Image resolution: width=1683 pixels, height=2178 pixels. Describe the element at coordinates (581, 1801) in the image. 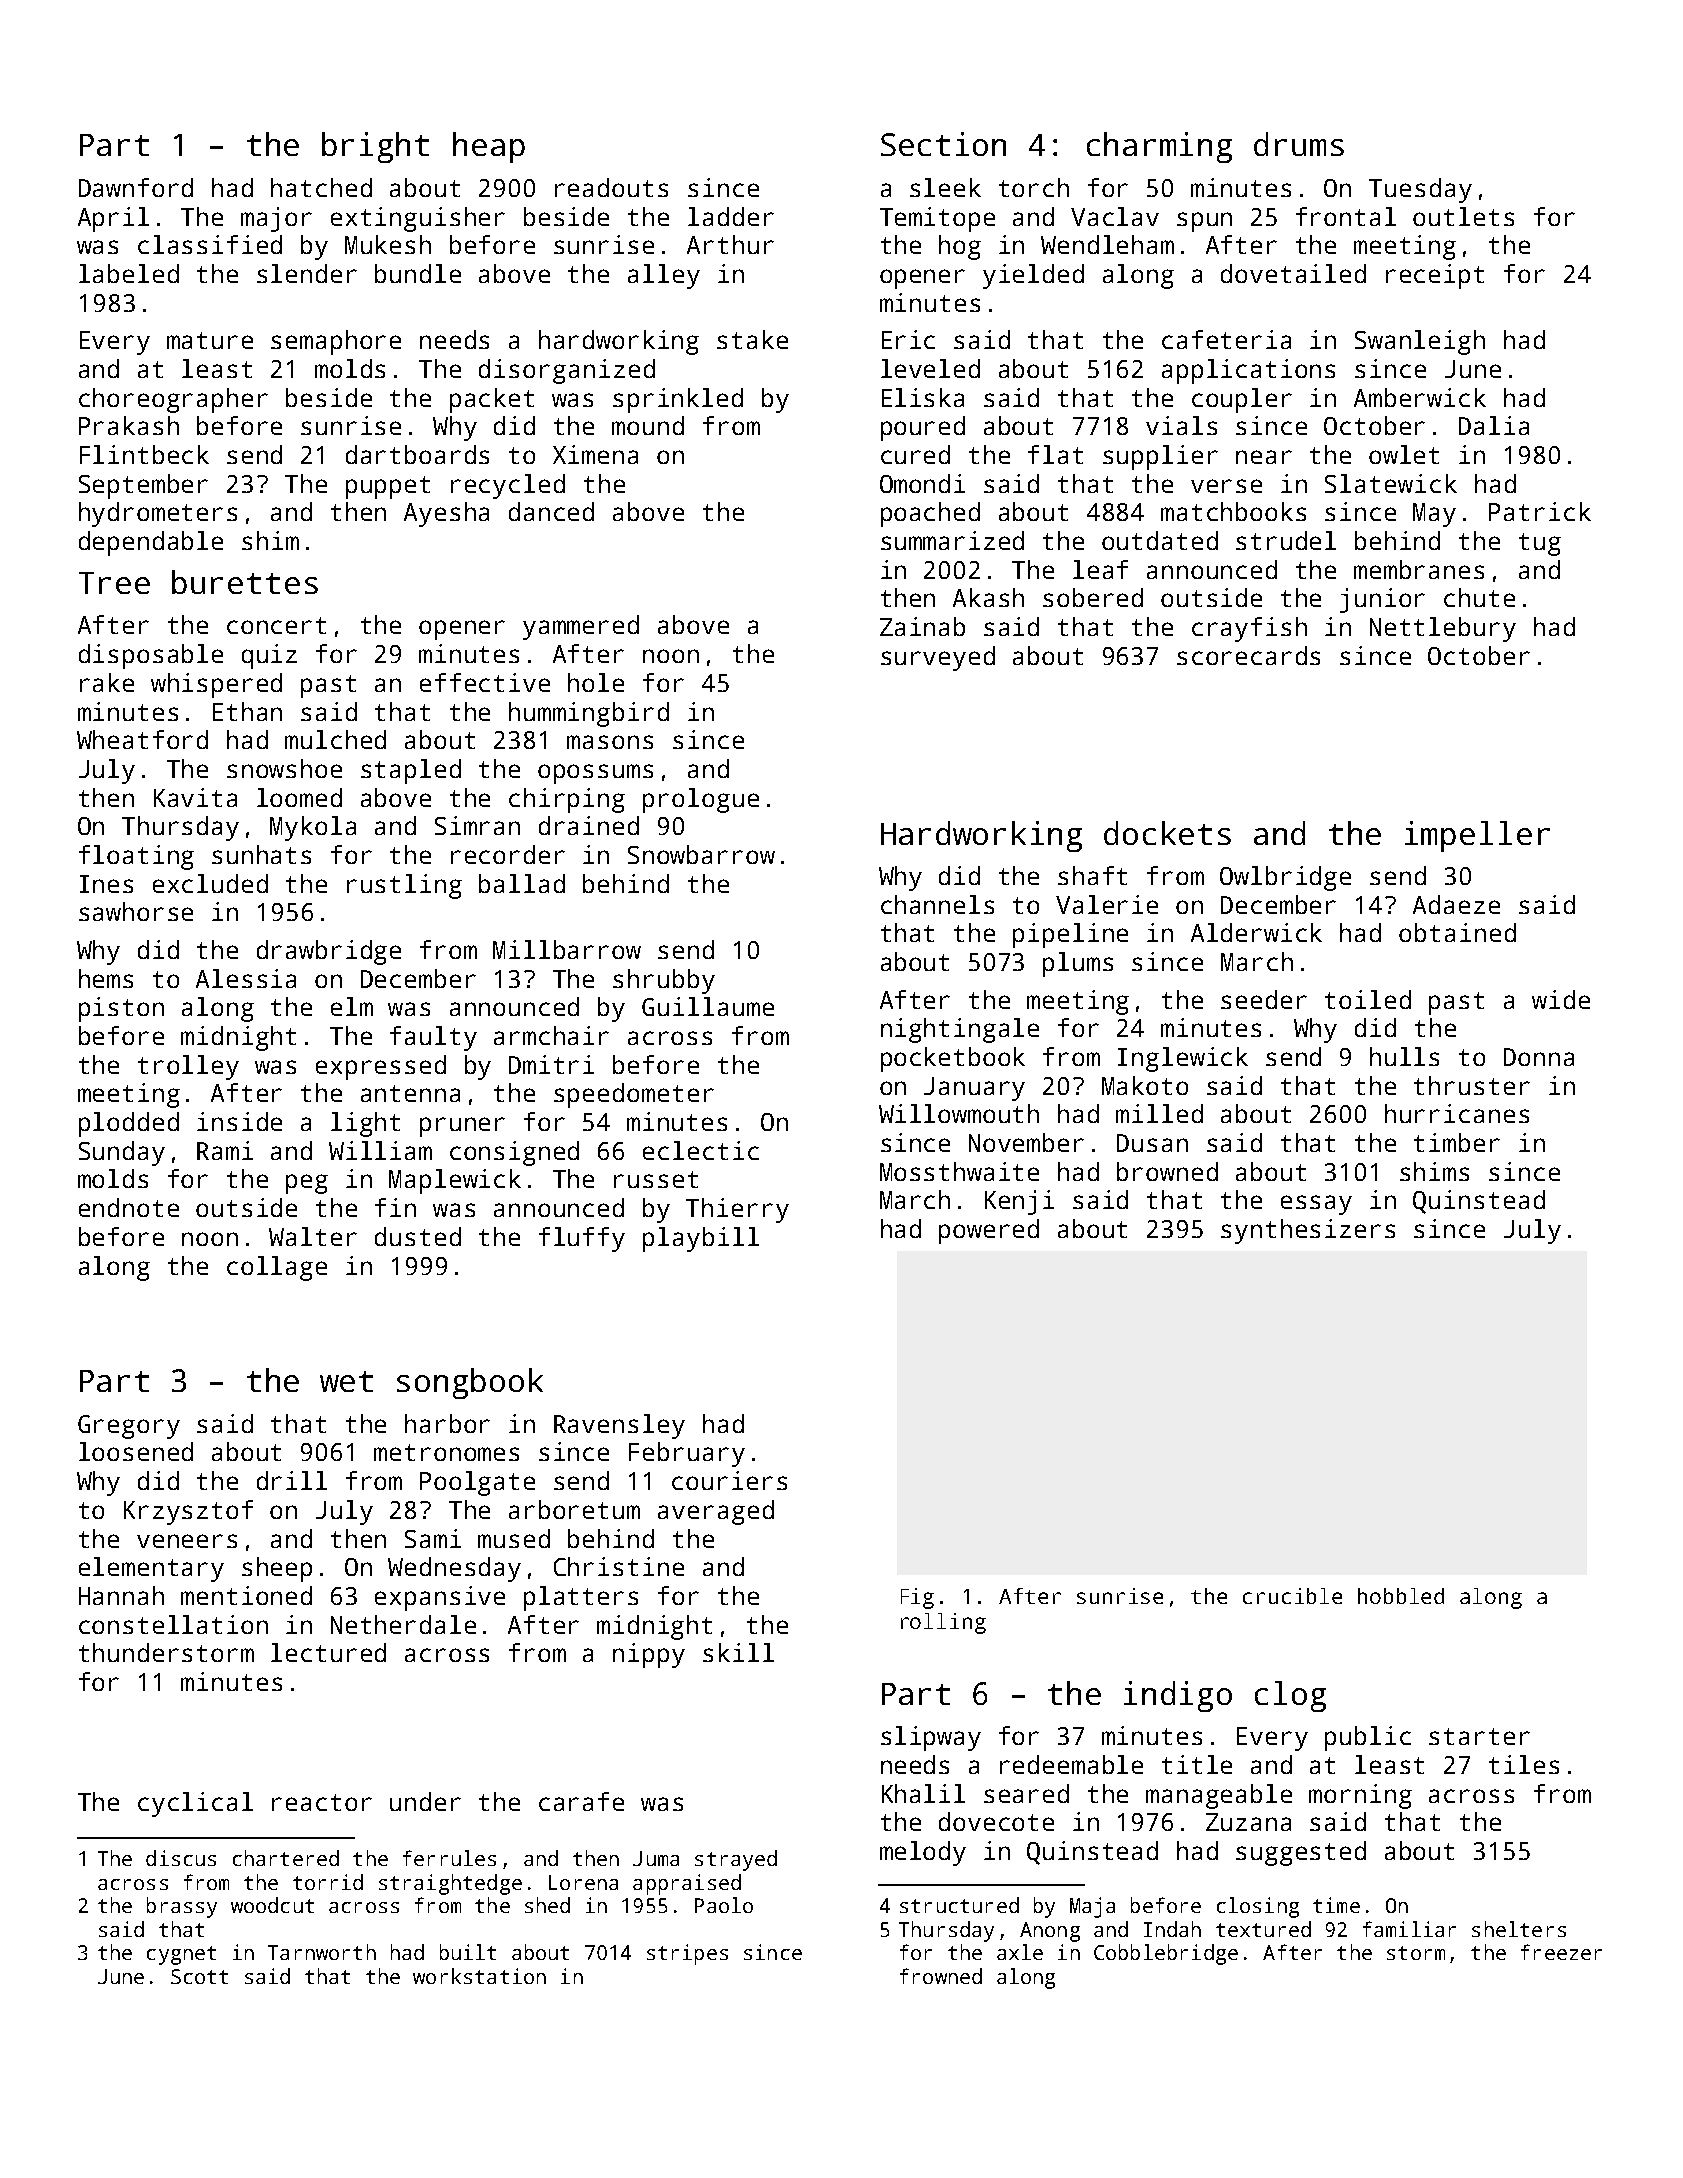

I see `carafe` at that location.
